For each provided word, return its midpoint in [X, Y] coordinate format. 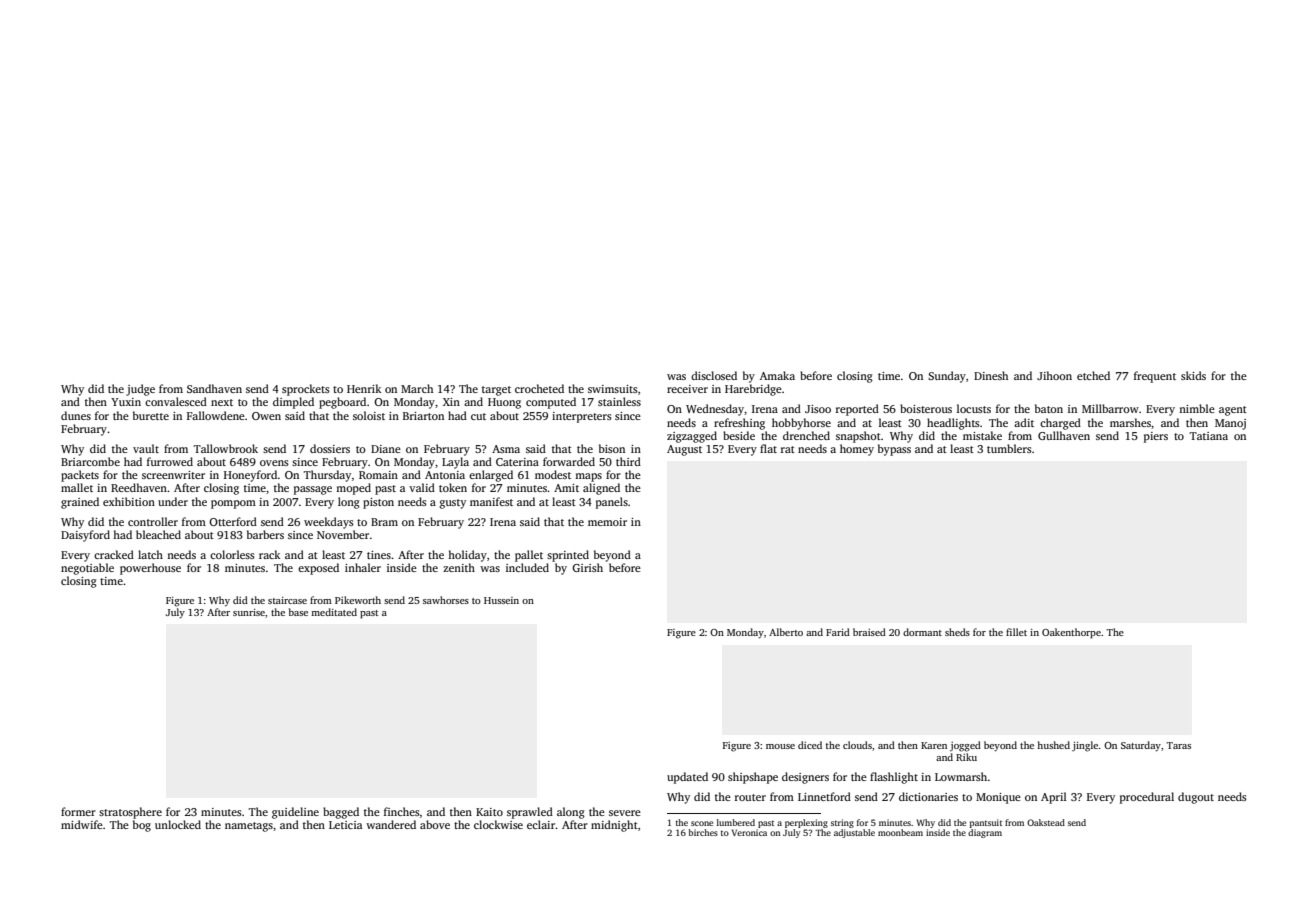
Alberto [786, 632]
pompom [233, 504]
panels [612, 503]
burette [151, 415]
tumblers [1009, 448]
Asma [506, 449]
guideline [295, 813]
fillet [1016, 632]
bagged [341, 813]
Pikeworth [358, 600]
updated [687, 778]
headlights [953, 424]
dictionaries [928, 796]
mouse [780, 746]
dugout [1196, 798]
